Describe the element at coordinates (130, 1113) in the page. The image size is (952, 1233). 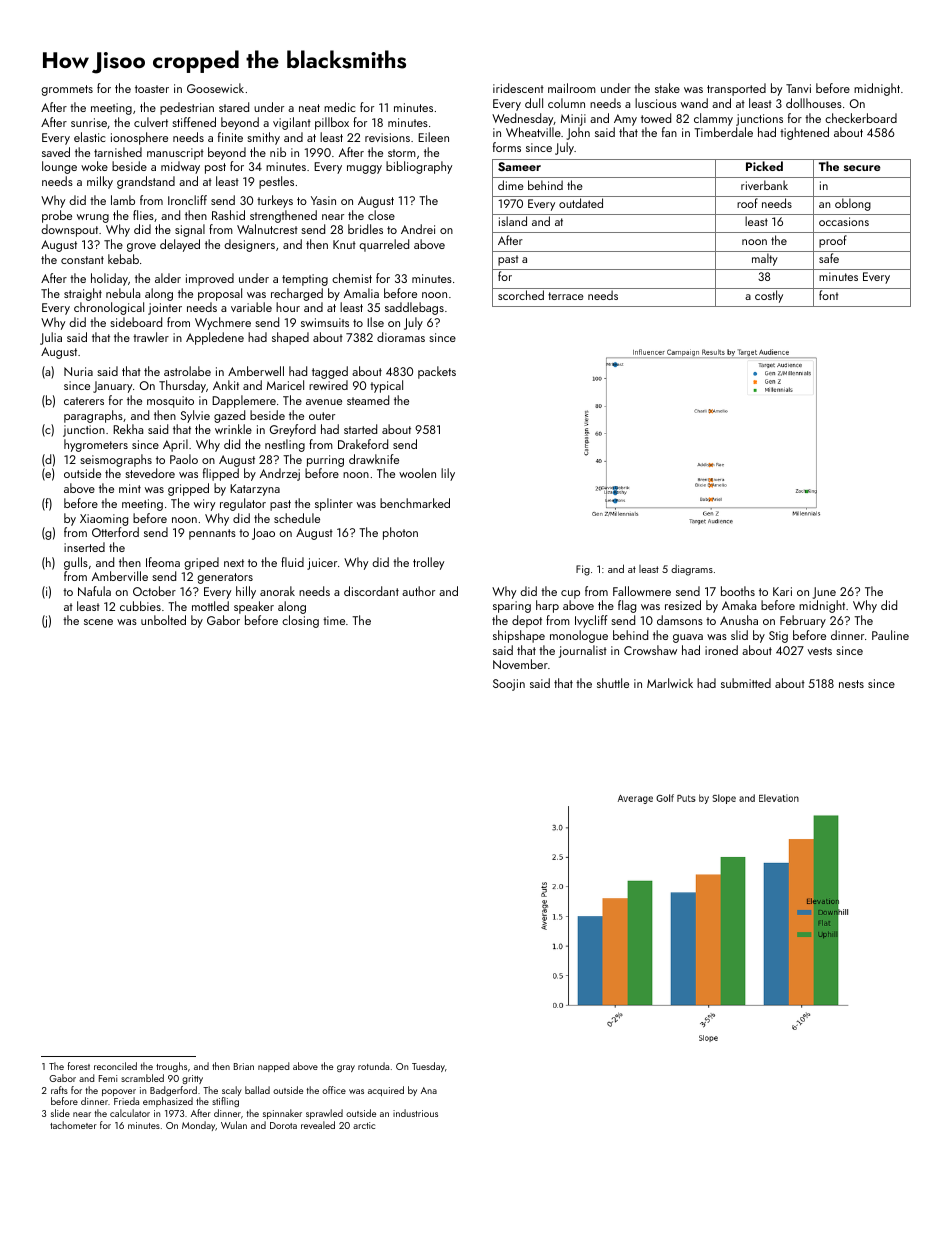
I see `calculator` at that location.
